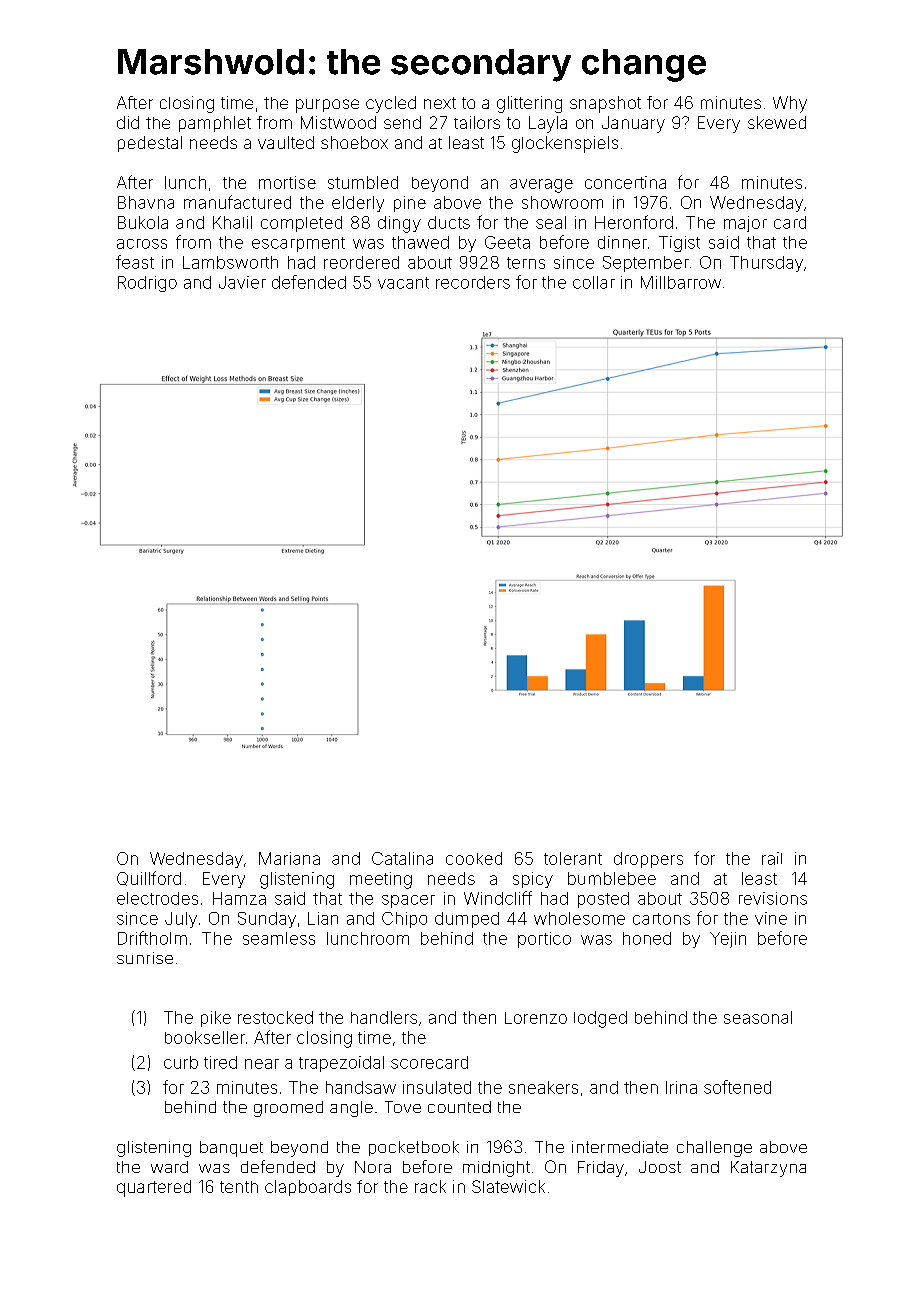  I want to click on Catalina, so click(402, 858).
